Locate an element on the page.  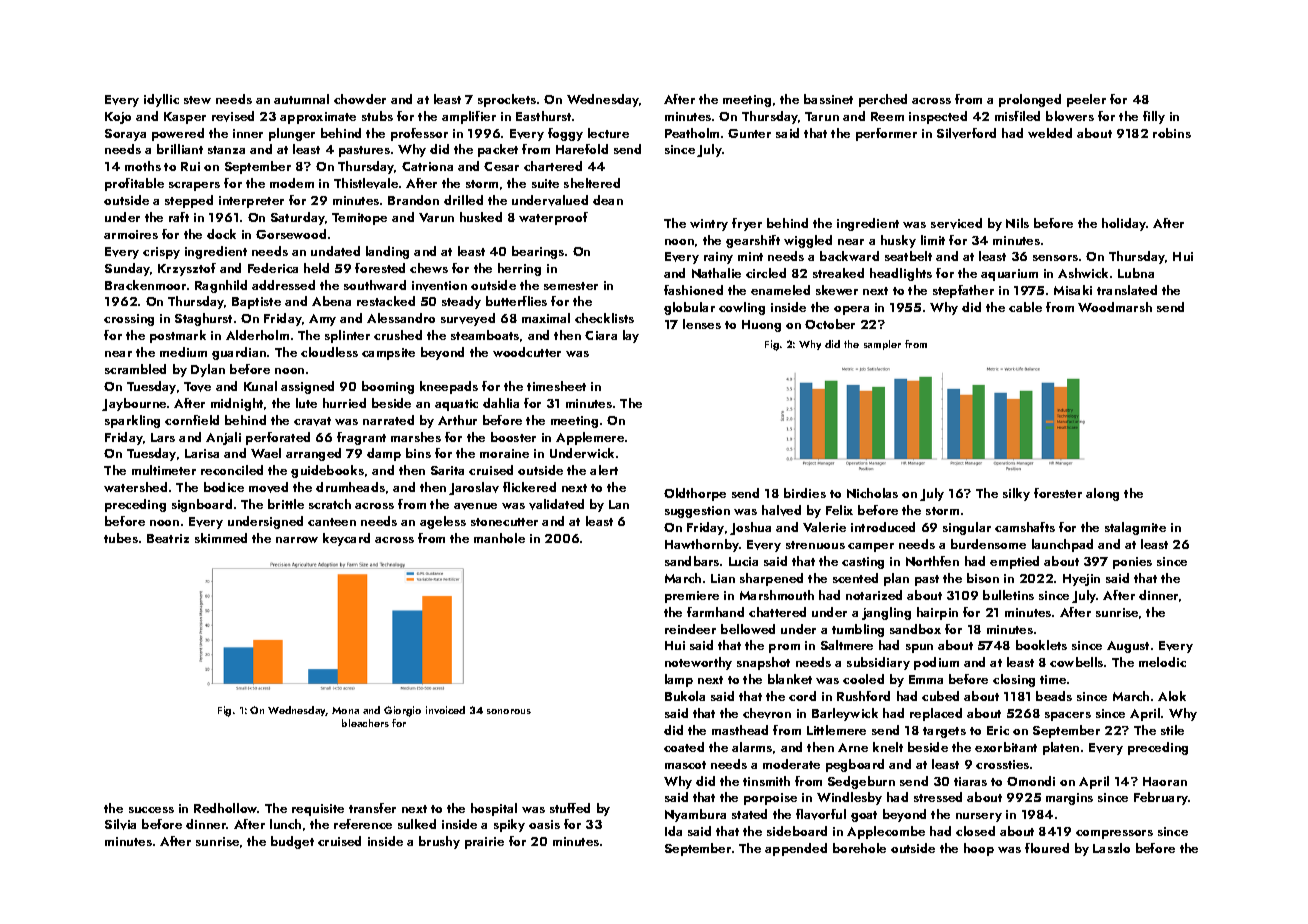
Wael is located at coordinates (266, 453).
